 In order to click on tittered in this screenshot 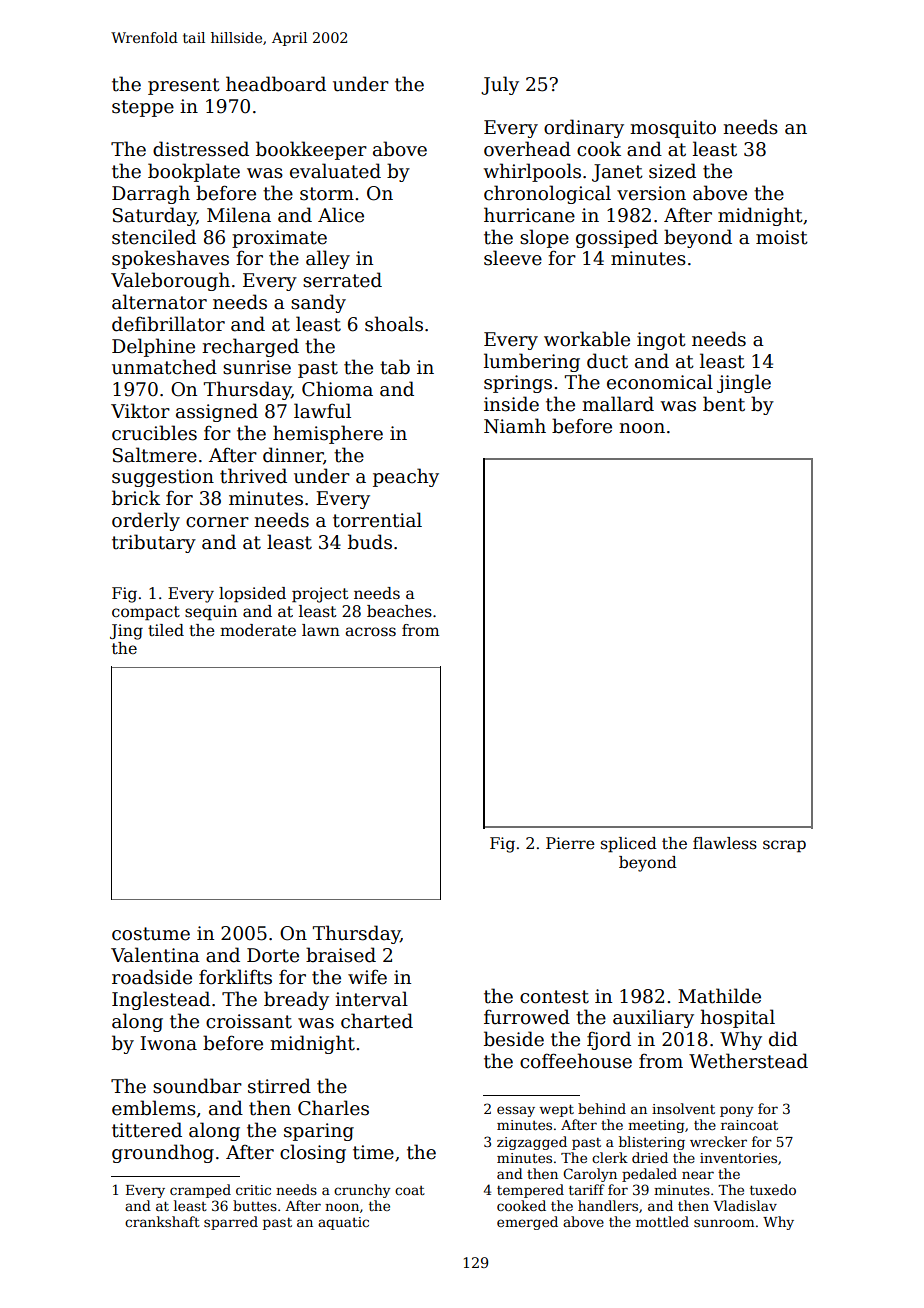, I will do `click(147, 1130)`.
